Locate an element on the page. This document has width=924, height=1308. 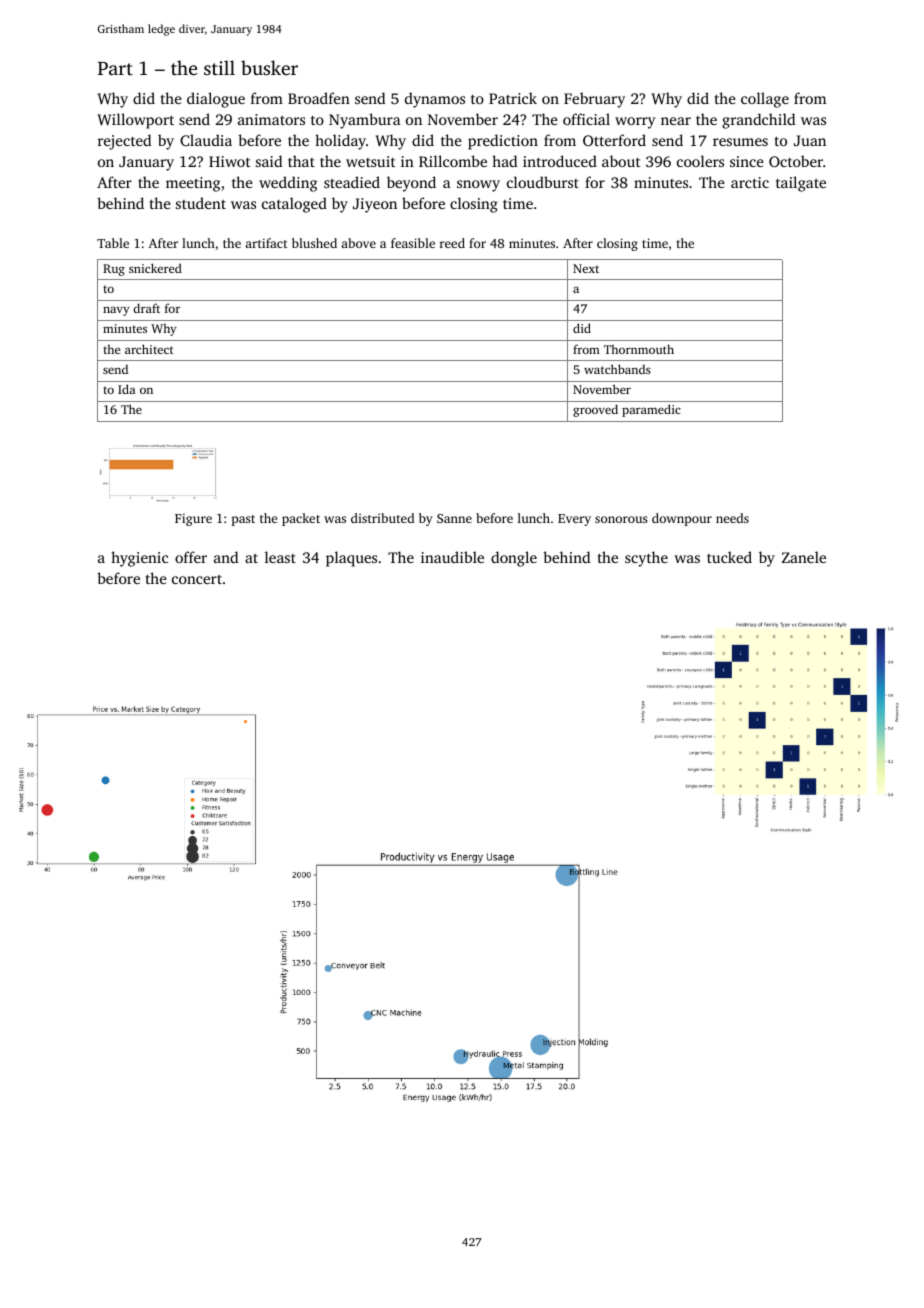
collage is located at coordinates (765, 100).
